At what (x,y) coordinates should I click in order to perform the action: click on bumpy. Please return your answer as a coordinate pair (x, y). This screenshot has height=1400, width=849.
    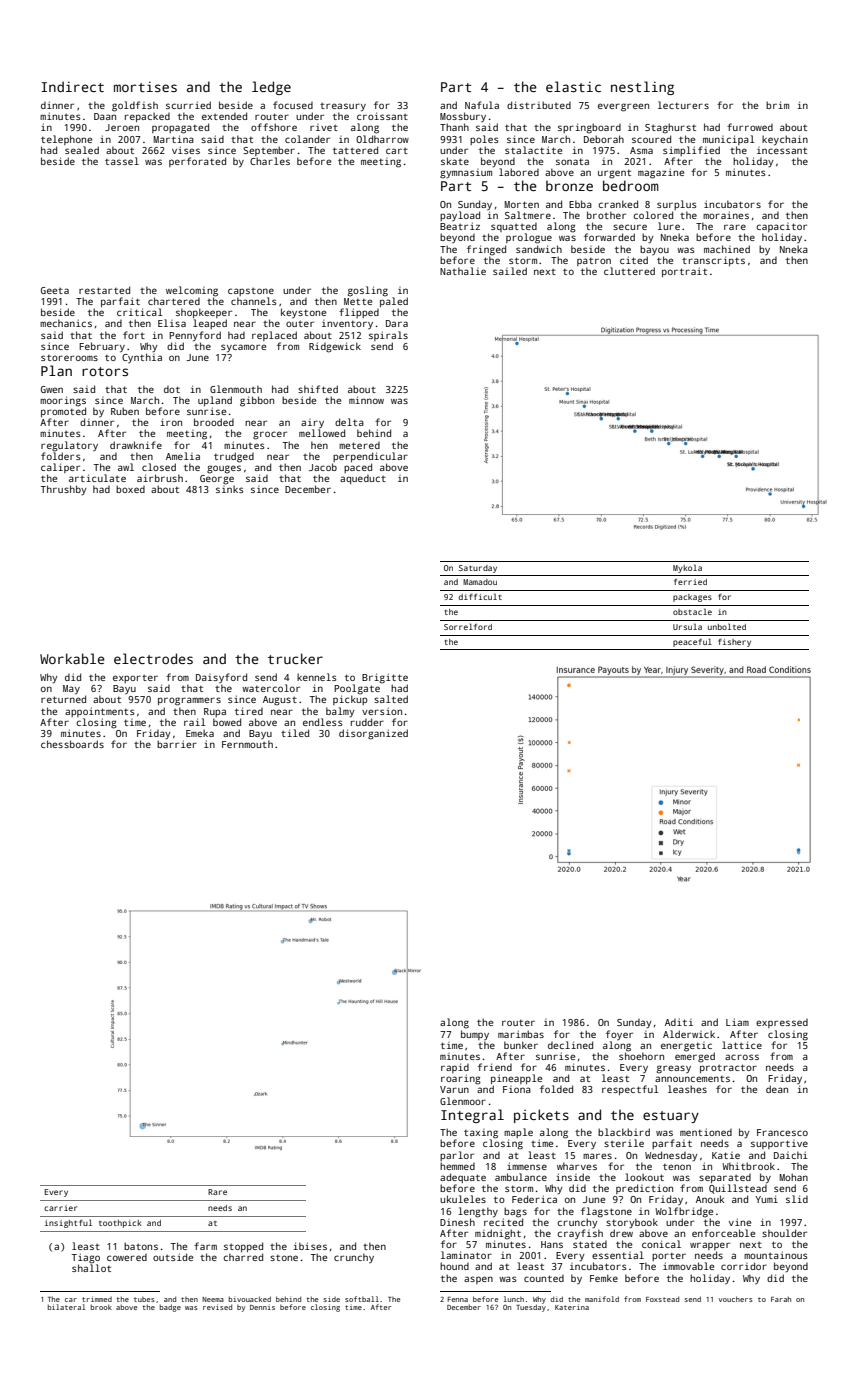
    Looking at the image, I should click on (475, 1035).
